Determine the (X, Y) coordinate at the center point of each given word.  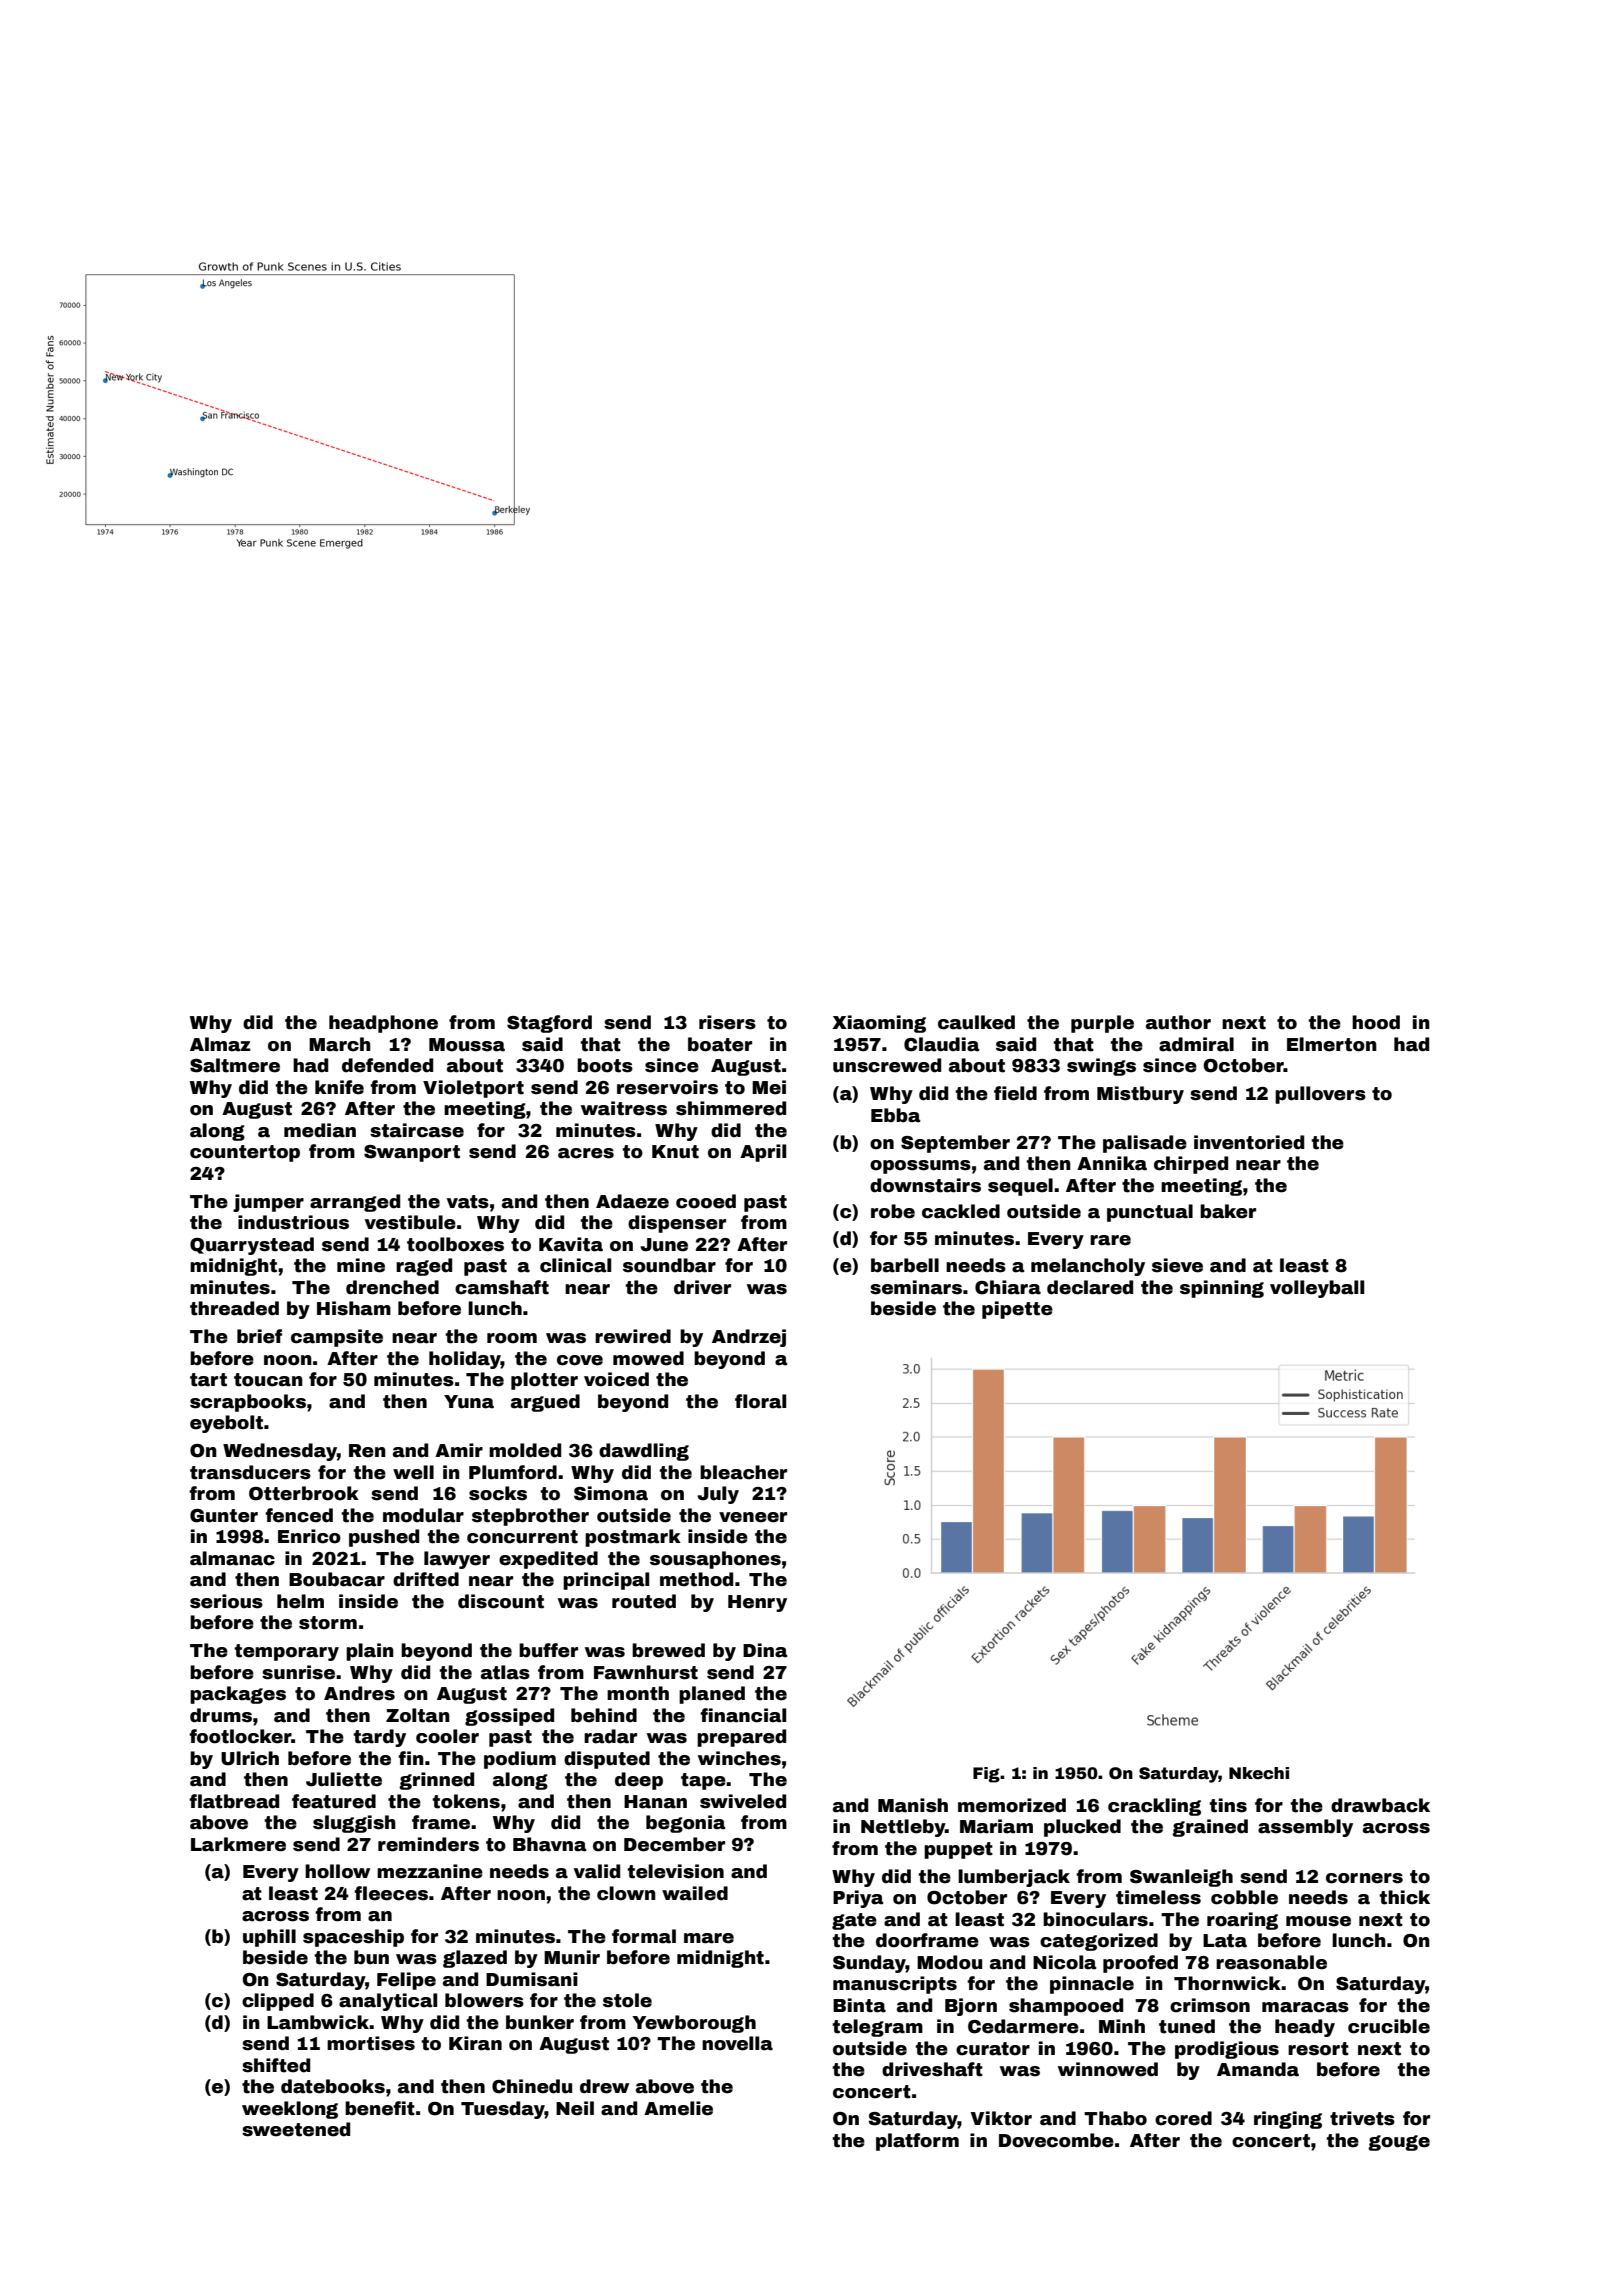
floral (760, 1401)
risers (727, 1022)
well (413, 1472)
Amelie (678, 2108)
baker (1228, 1211)
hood (1376, 1022)
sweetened (296, 2129)
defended (387, 1065)
